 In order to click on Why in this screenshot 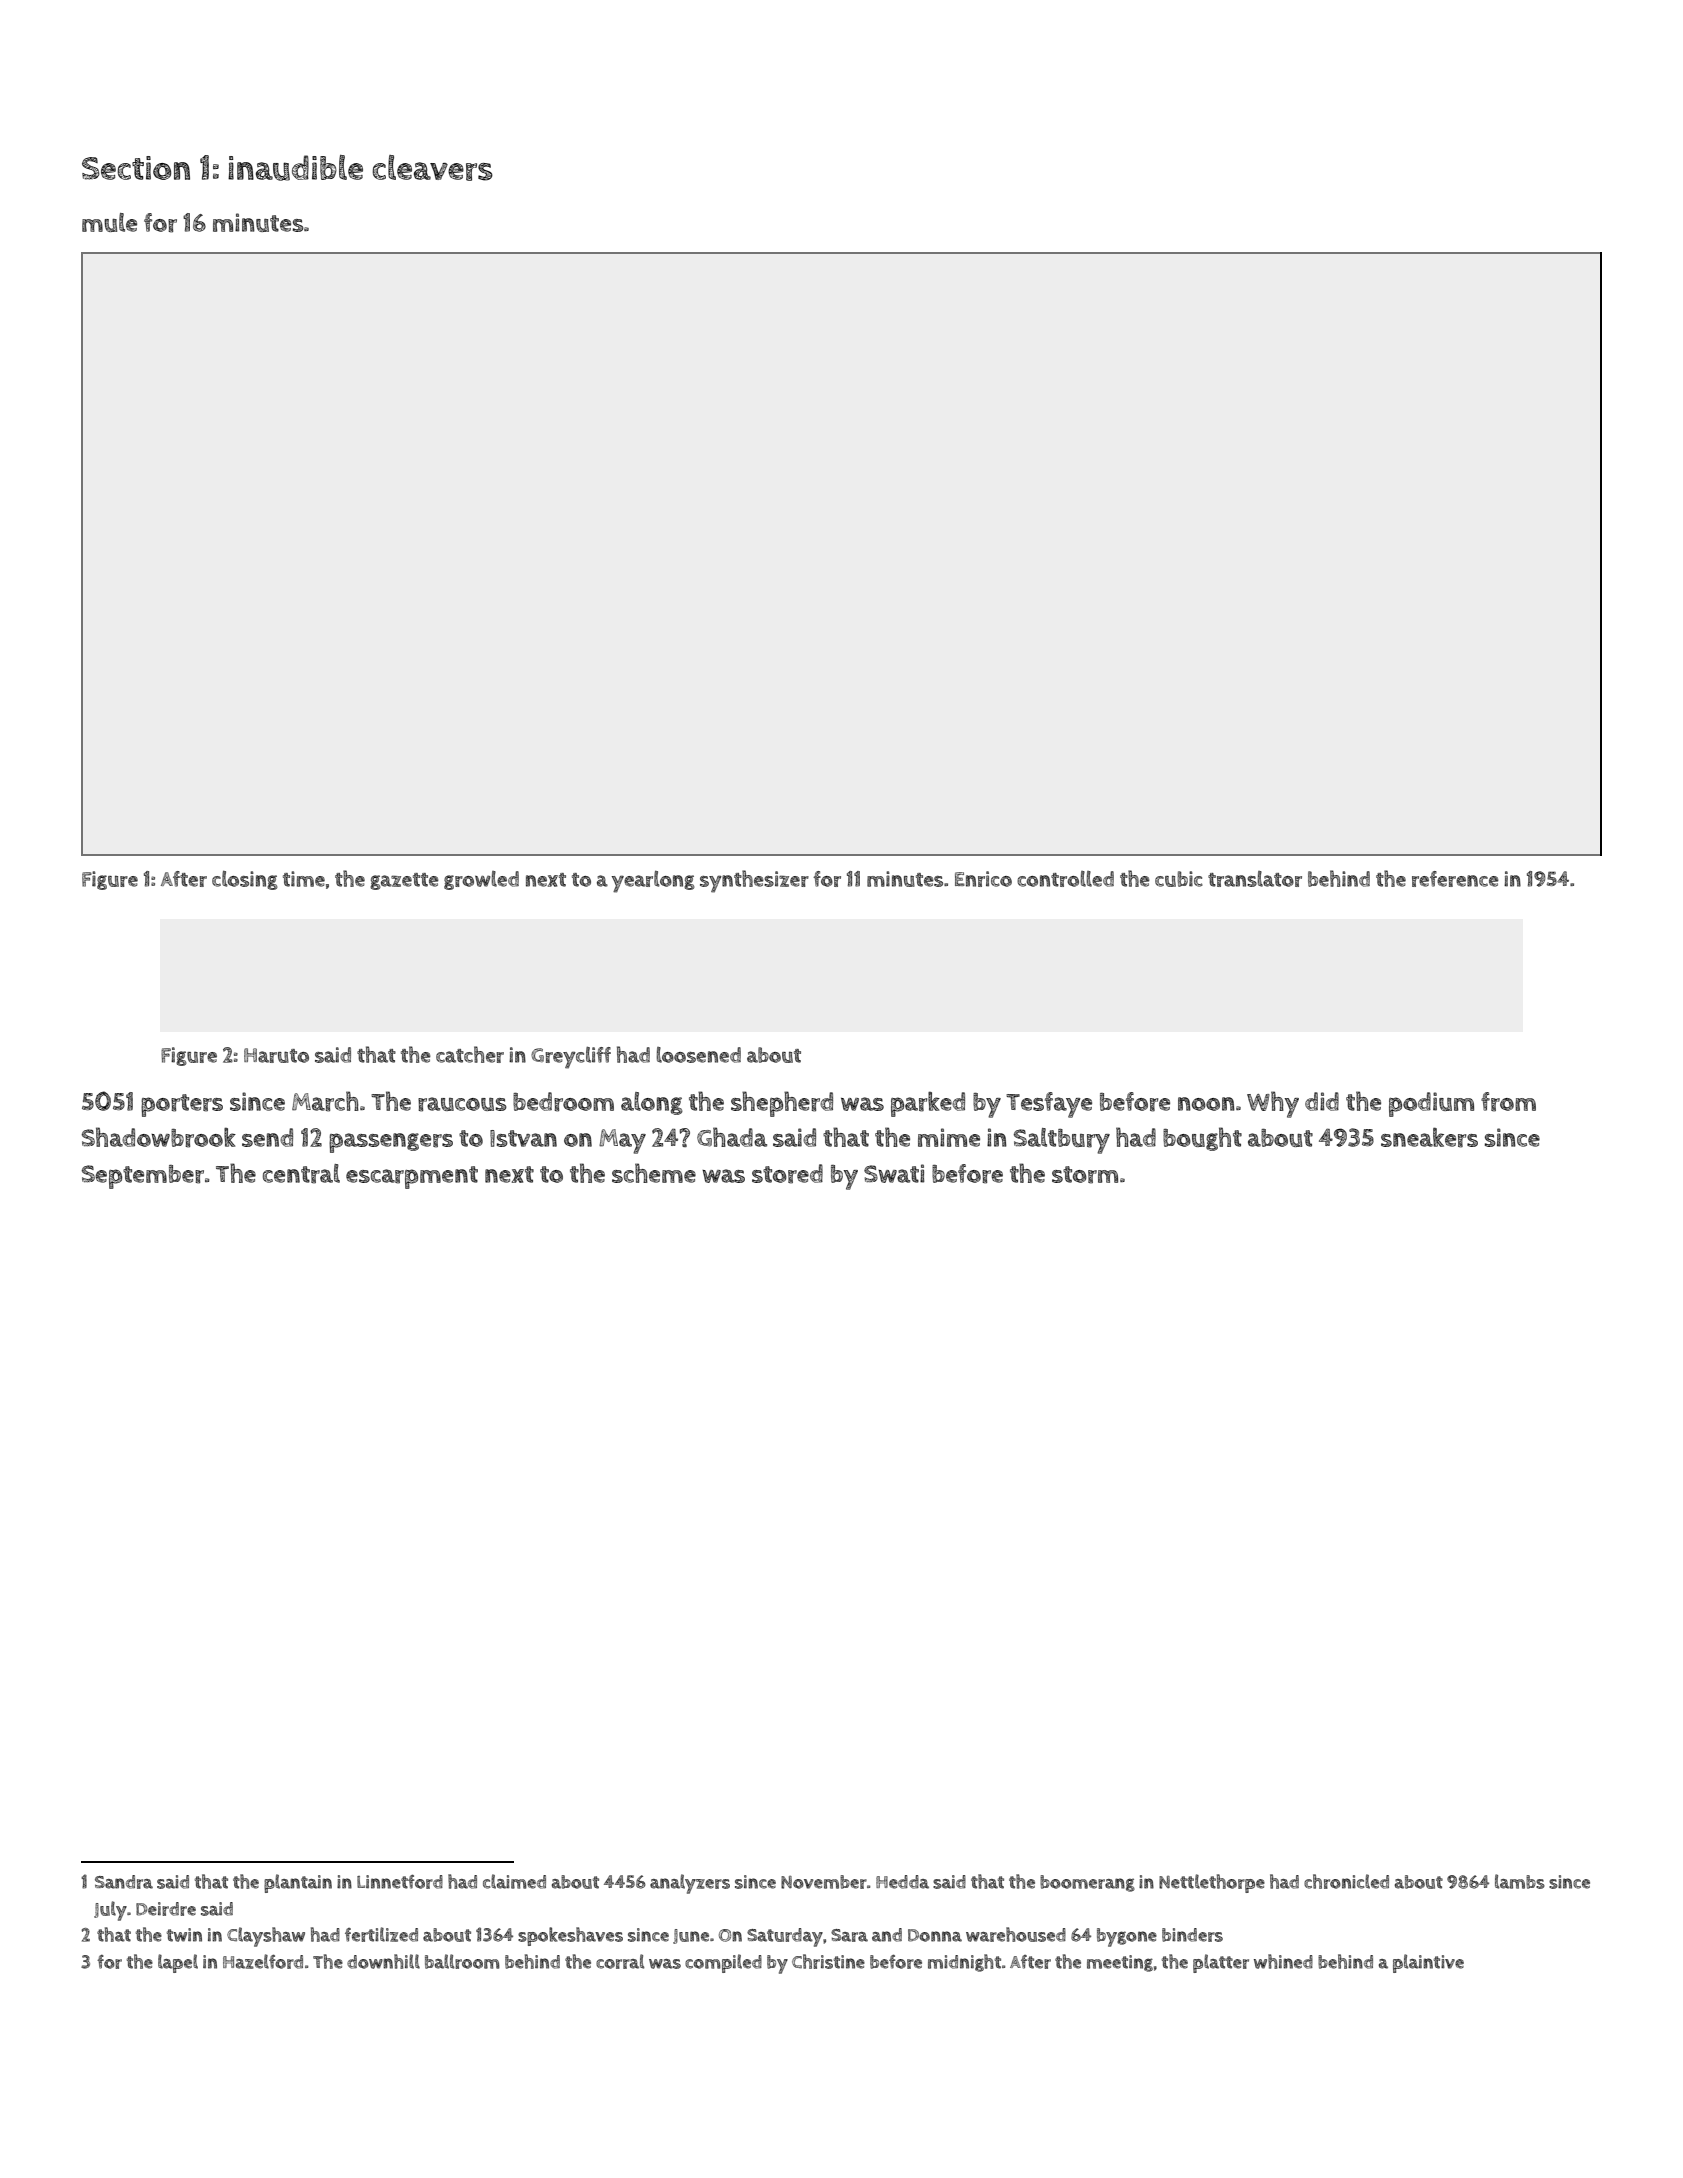, I will do `click(1273, 1104)`.
